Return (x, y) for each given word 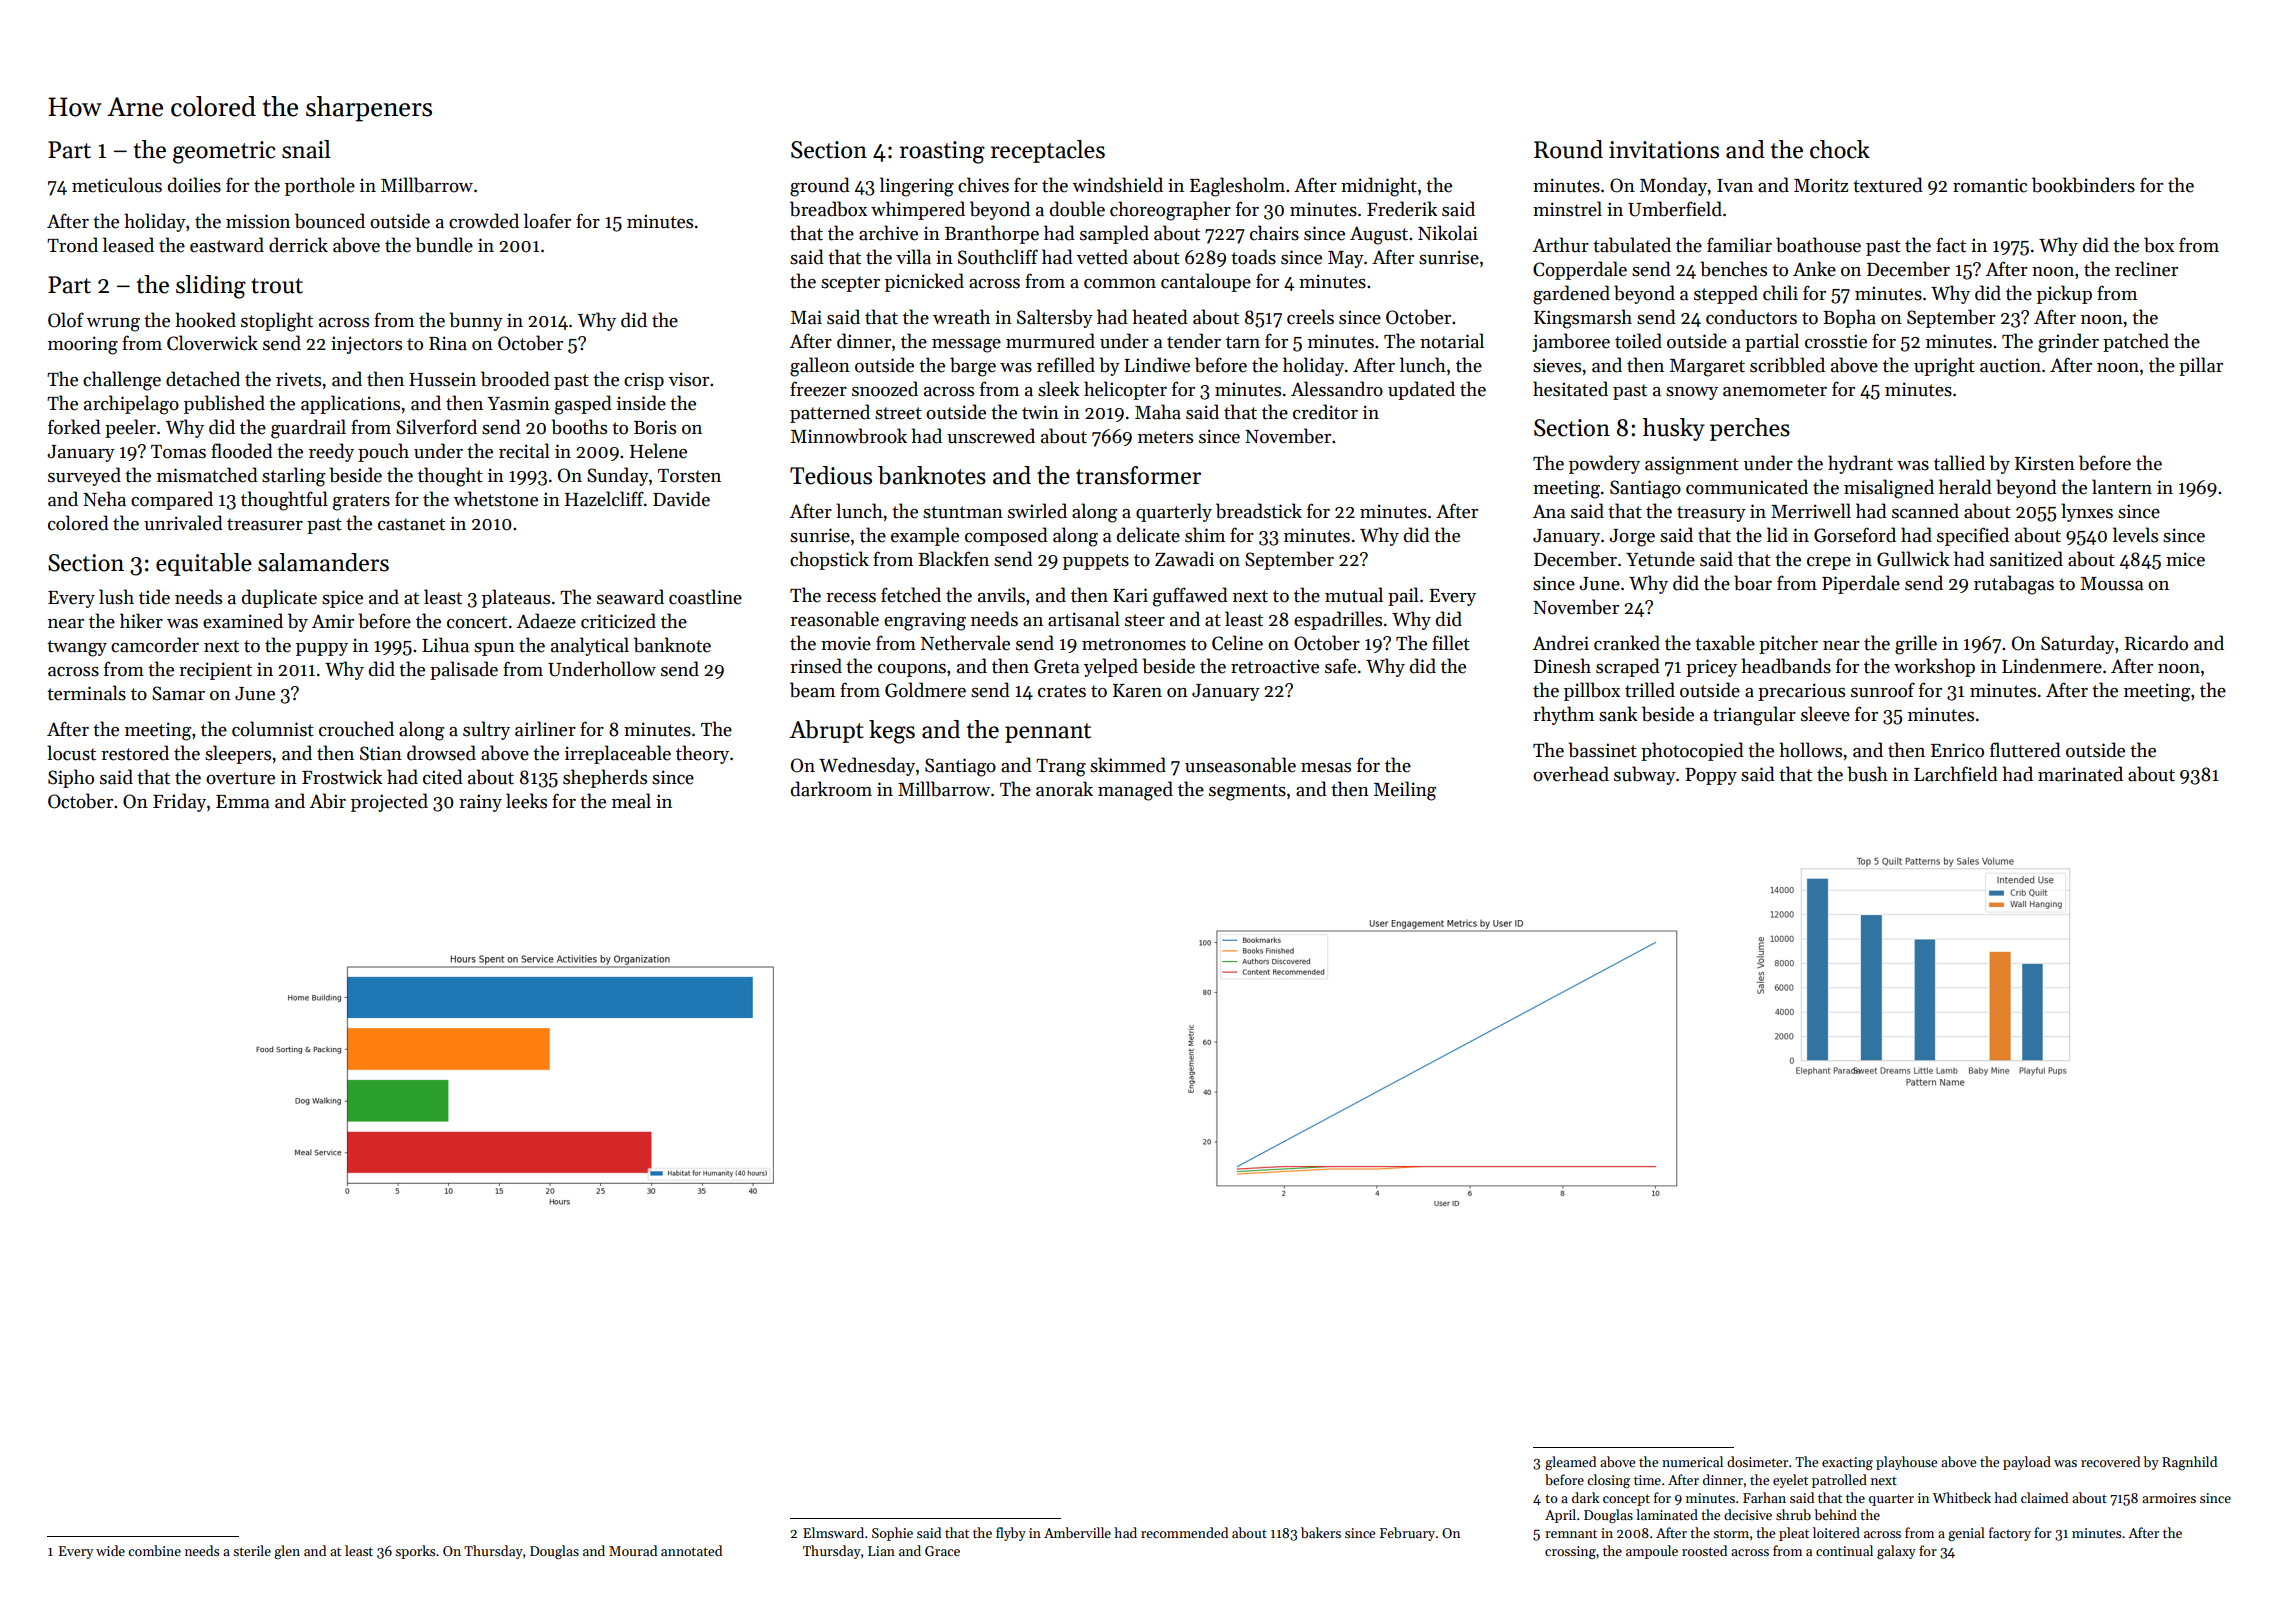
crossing (1570, 1552)
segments (1247, 792)
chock (1840, 149)
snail (306, 149)
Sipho (71, 778)
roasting (942, 152)
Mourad (633, 1550)
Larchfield (1956, 774)
